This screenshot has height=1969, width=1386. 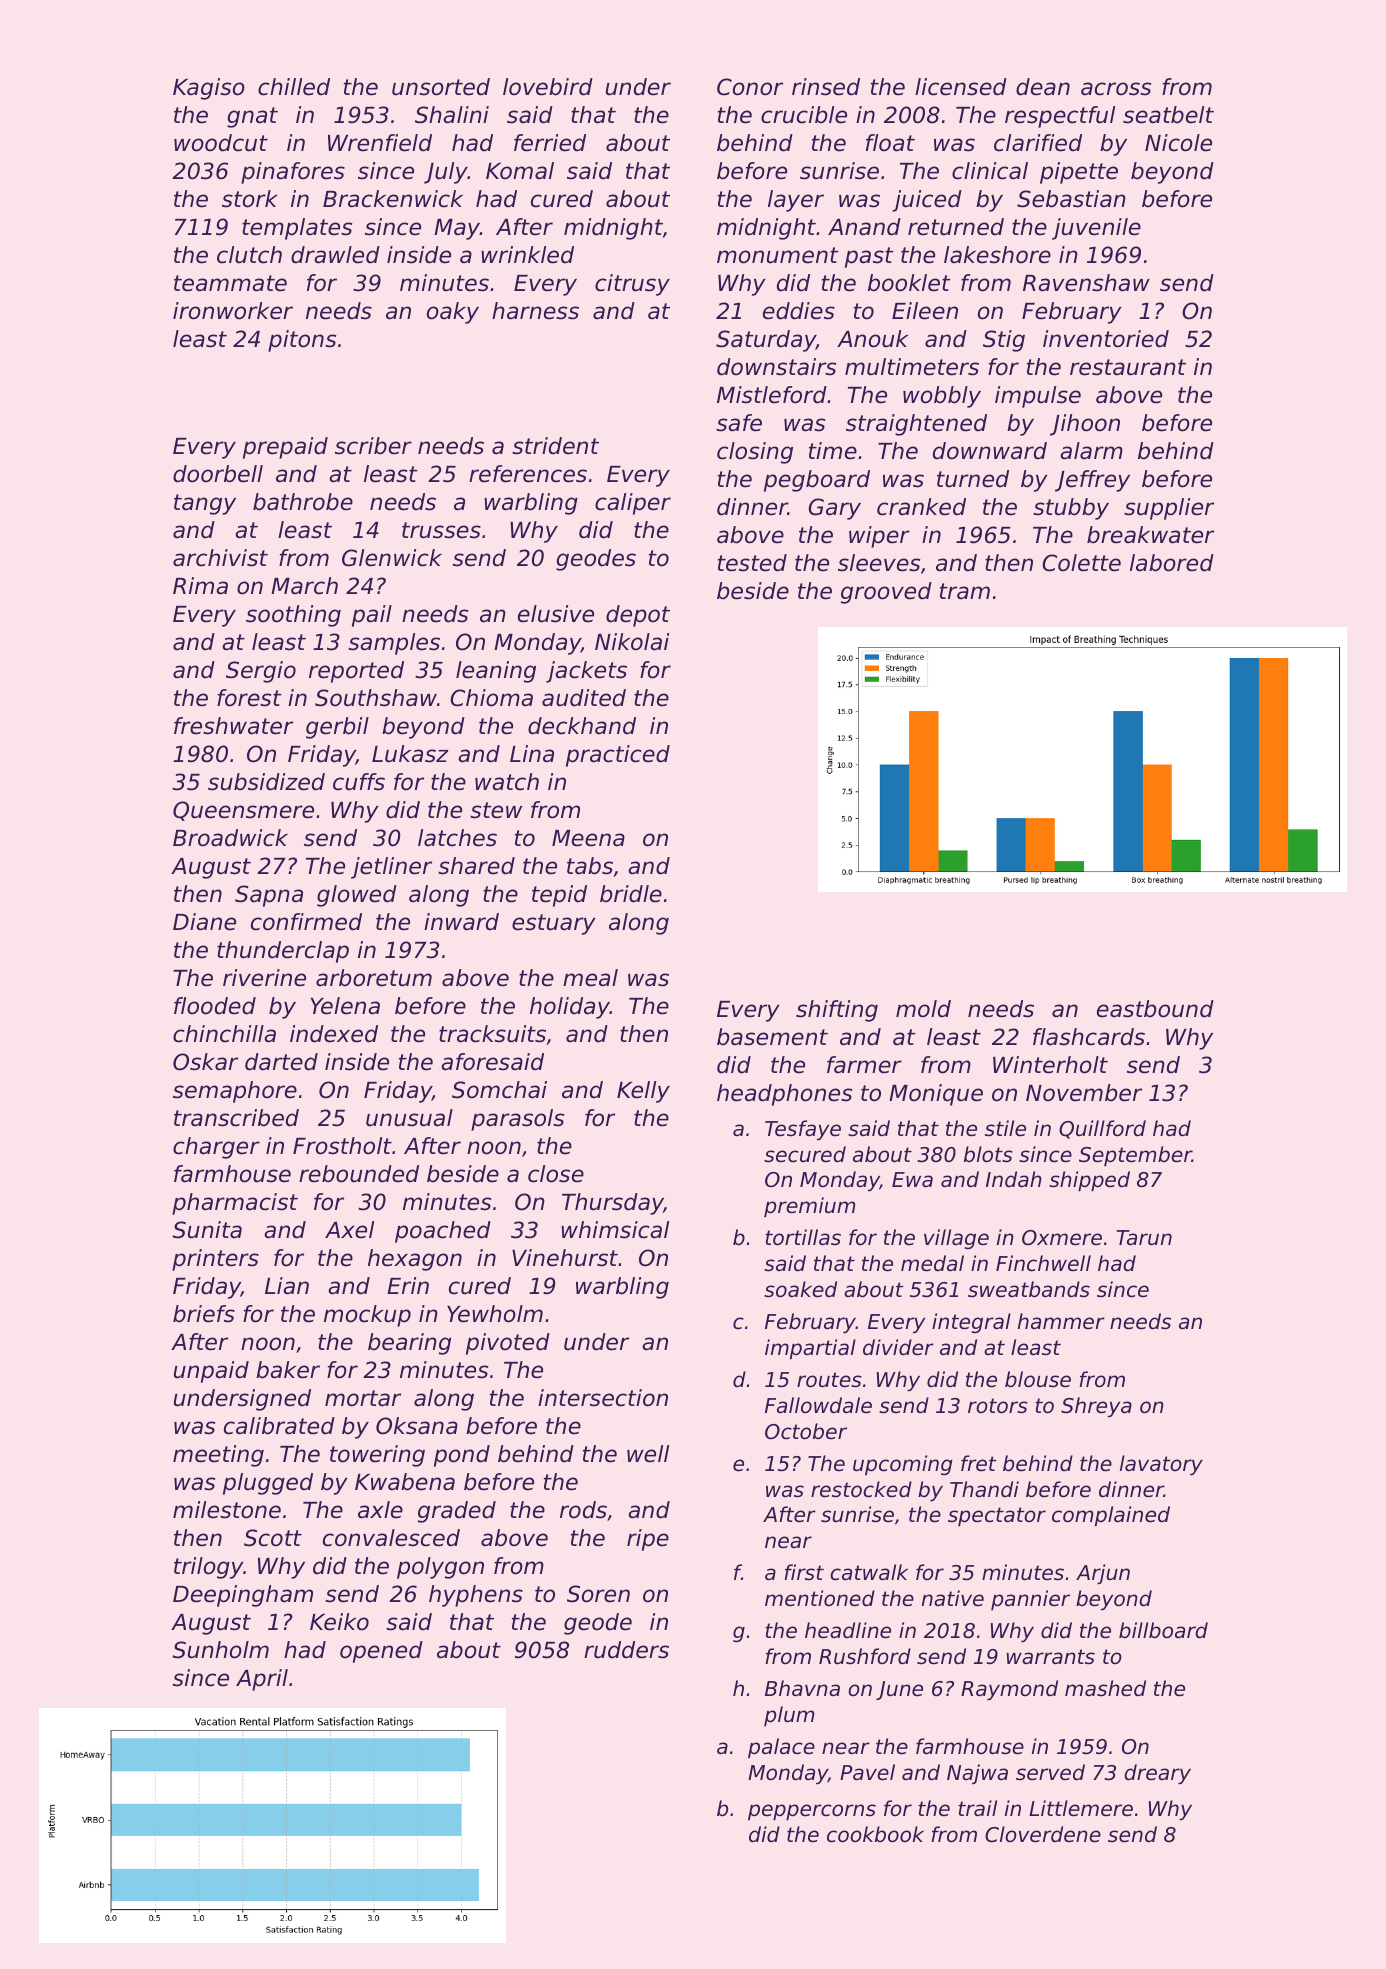 I want to click on supplier, so click(x=1169, y=509).
